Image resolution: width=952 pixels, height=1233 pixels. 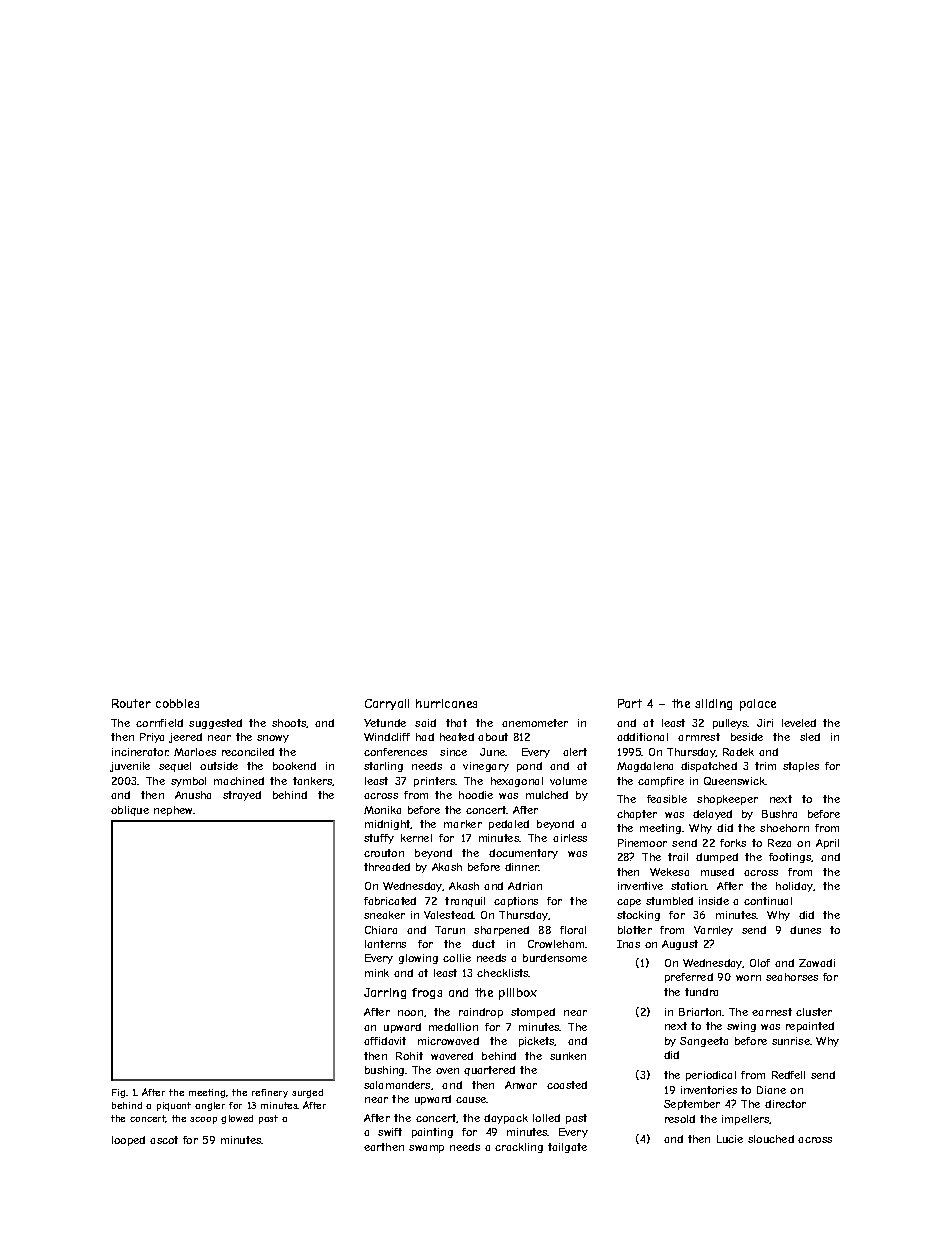 What do you see at coordinates (118, 1093) in the image?
I see `Fig` at bounding box center [118, 1093].
